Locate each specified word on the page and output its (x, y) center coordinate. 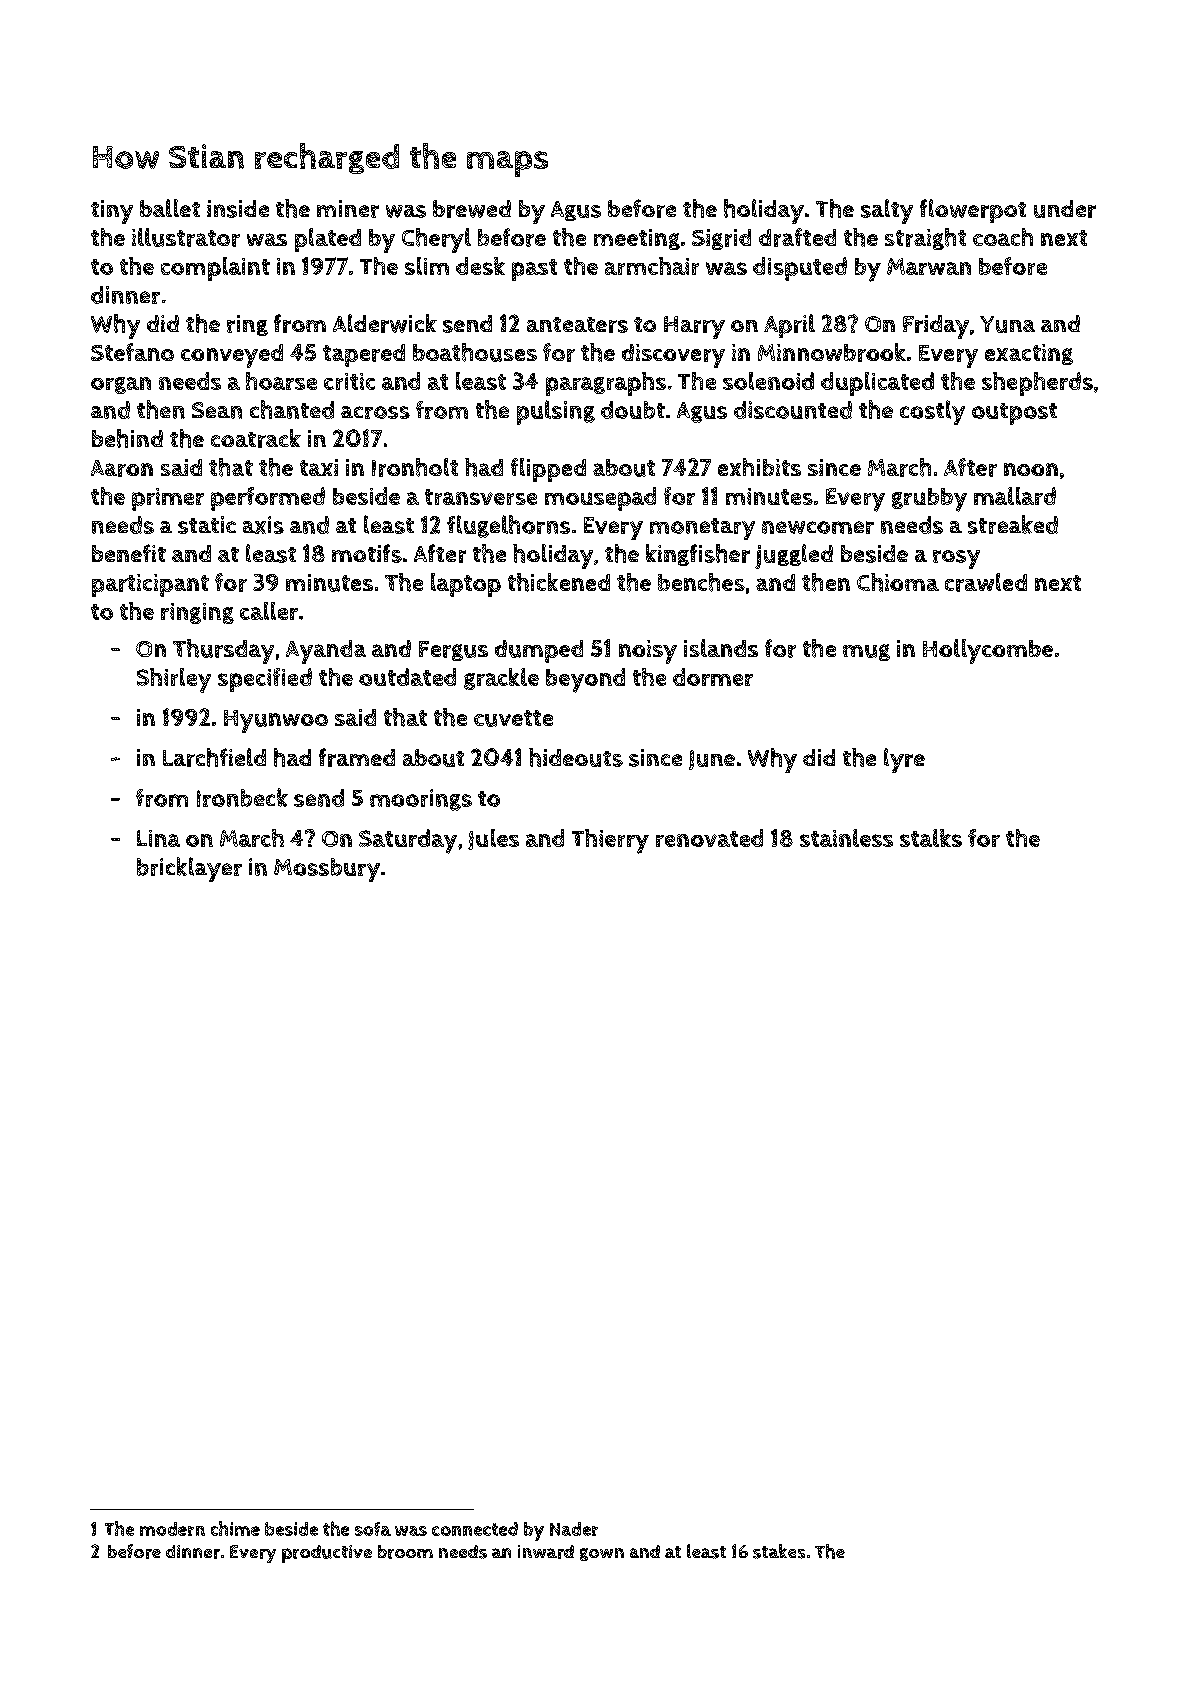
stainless (846, 838)
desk (480, 266)
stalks (931, 838)
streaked (1013, 524)
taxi (319, 467)
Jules (493, 839)
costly (932, 412)
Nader (574, 1529)
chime (235, 1528)
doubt (633, 410)
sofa (373, 1529)
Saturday (408, 841)
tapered (364, 355)
